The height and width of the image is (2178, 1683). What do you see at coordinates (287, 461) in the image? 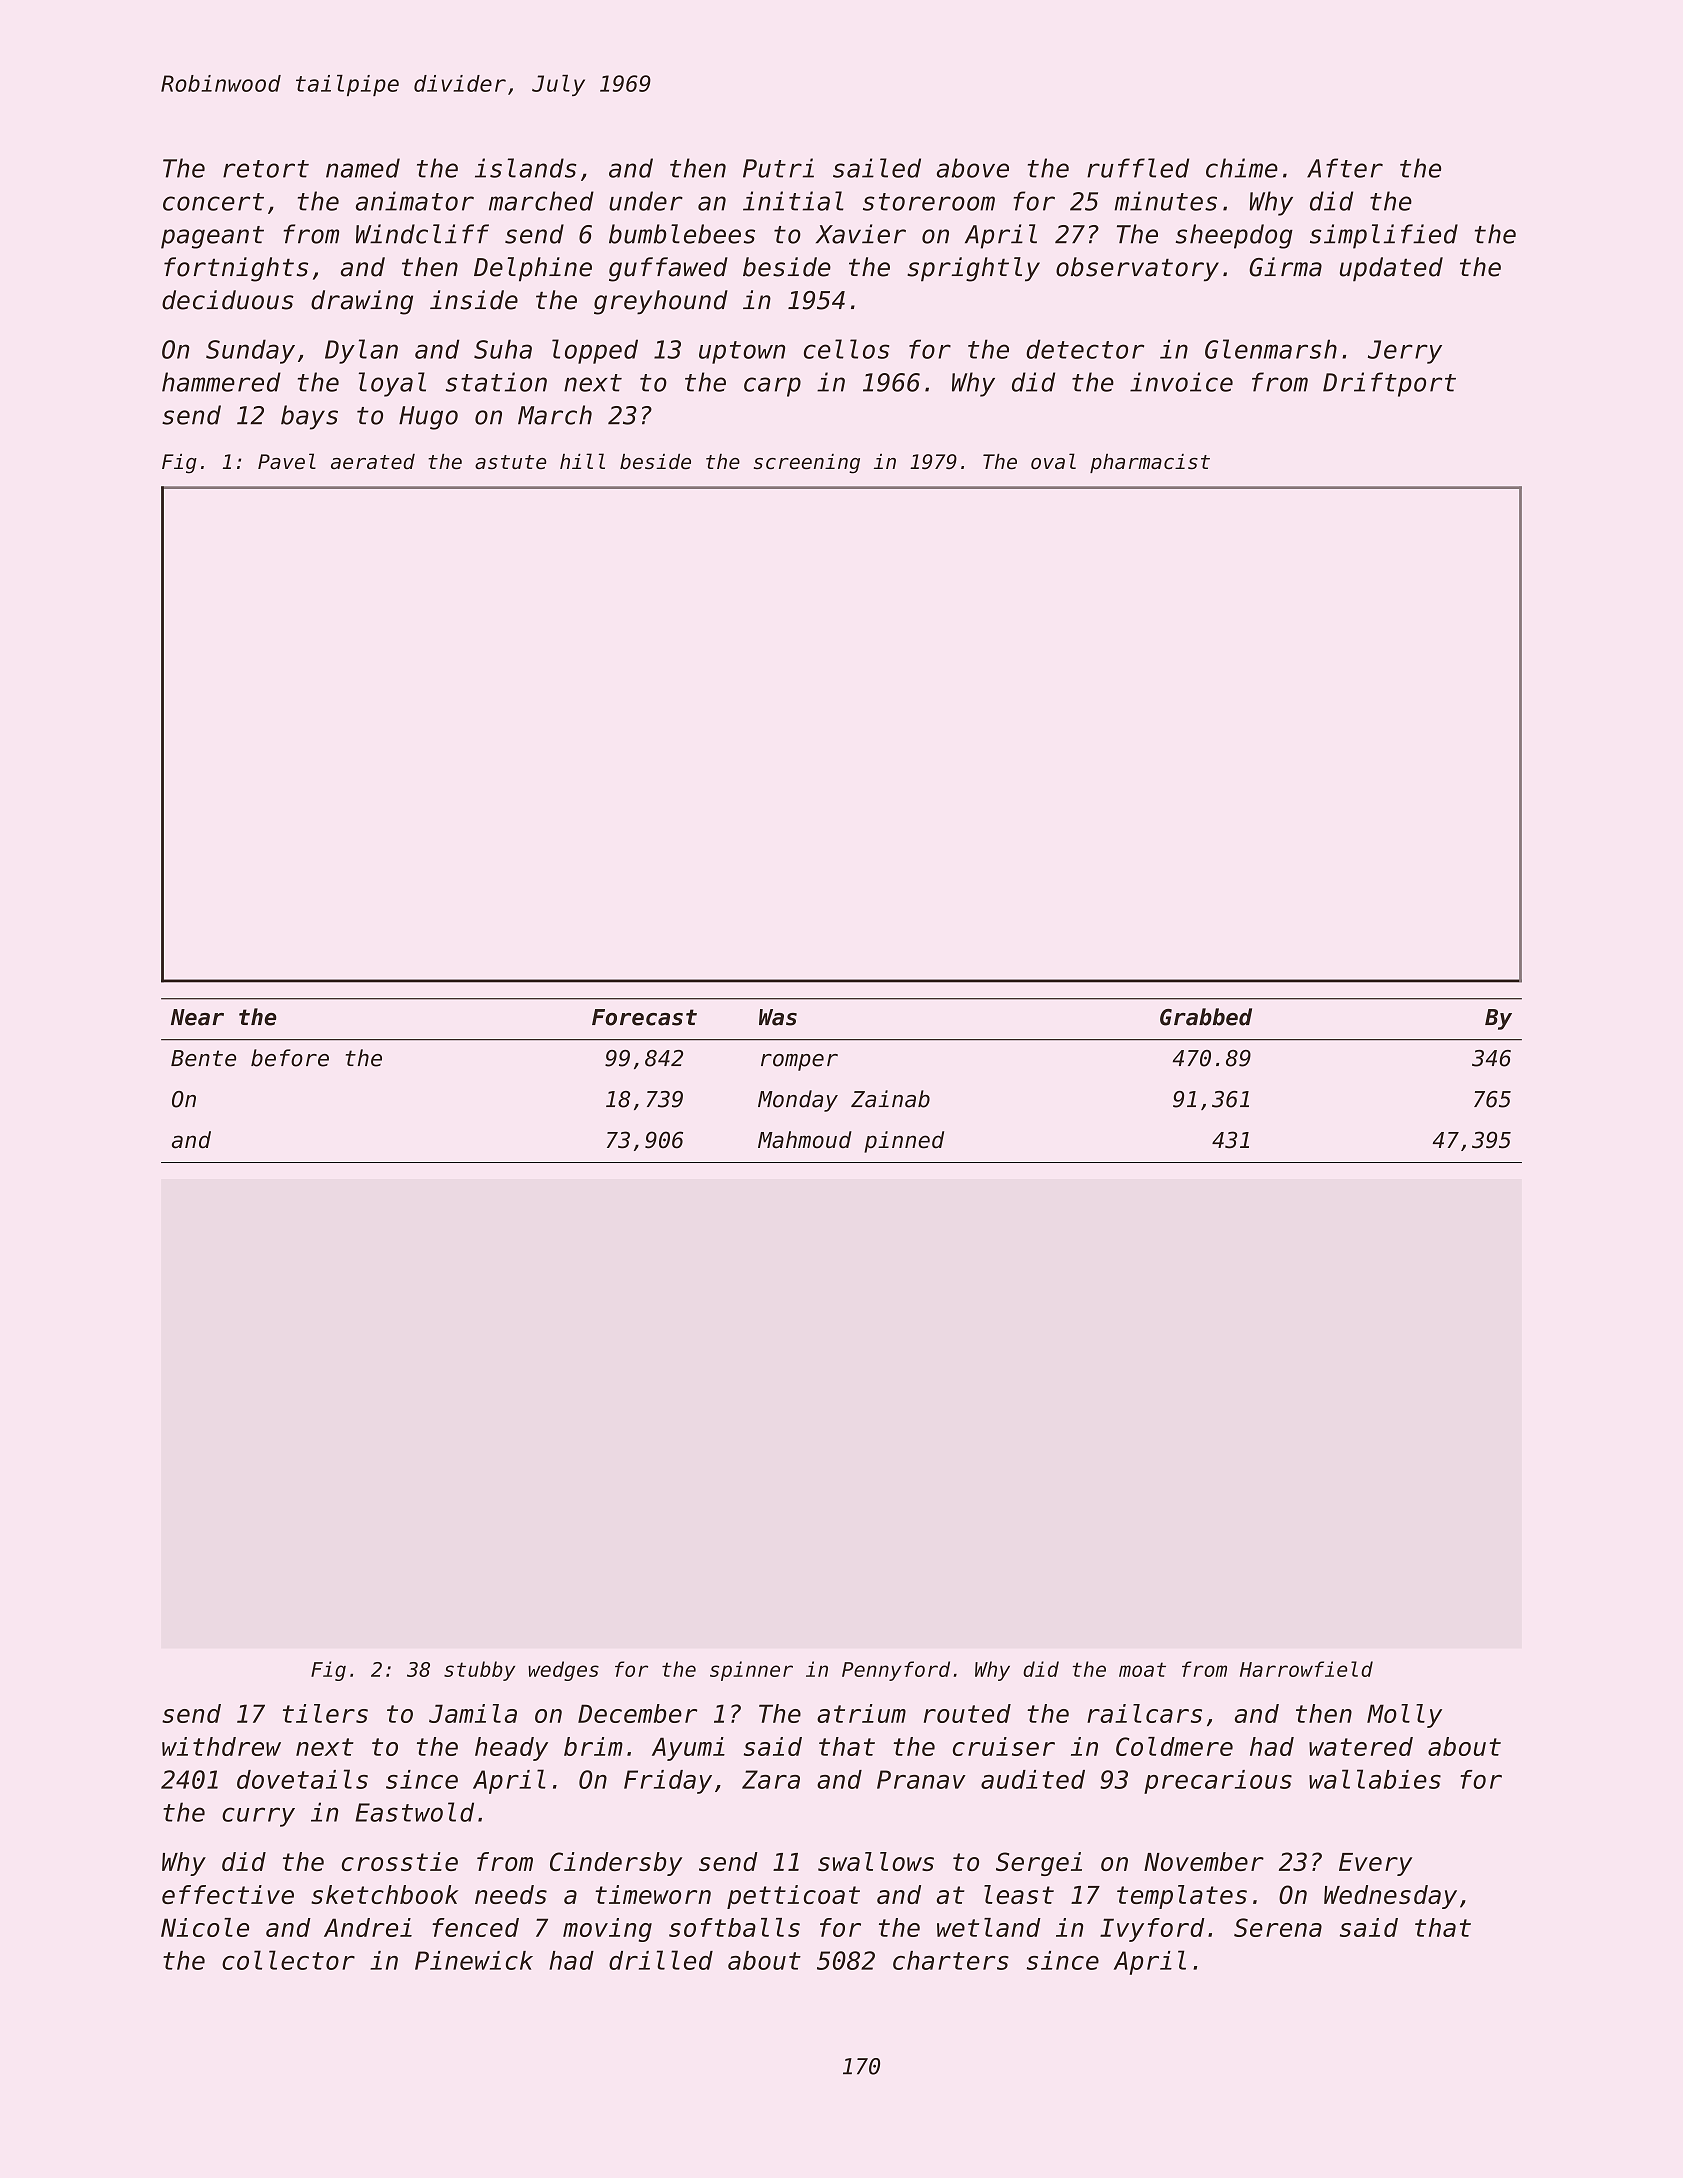
I see `Pavel` at bounding box center [287, 461].
